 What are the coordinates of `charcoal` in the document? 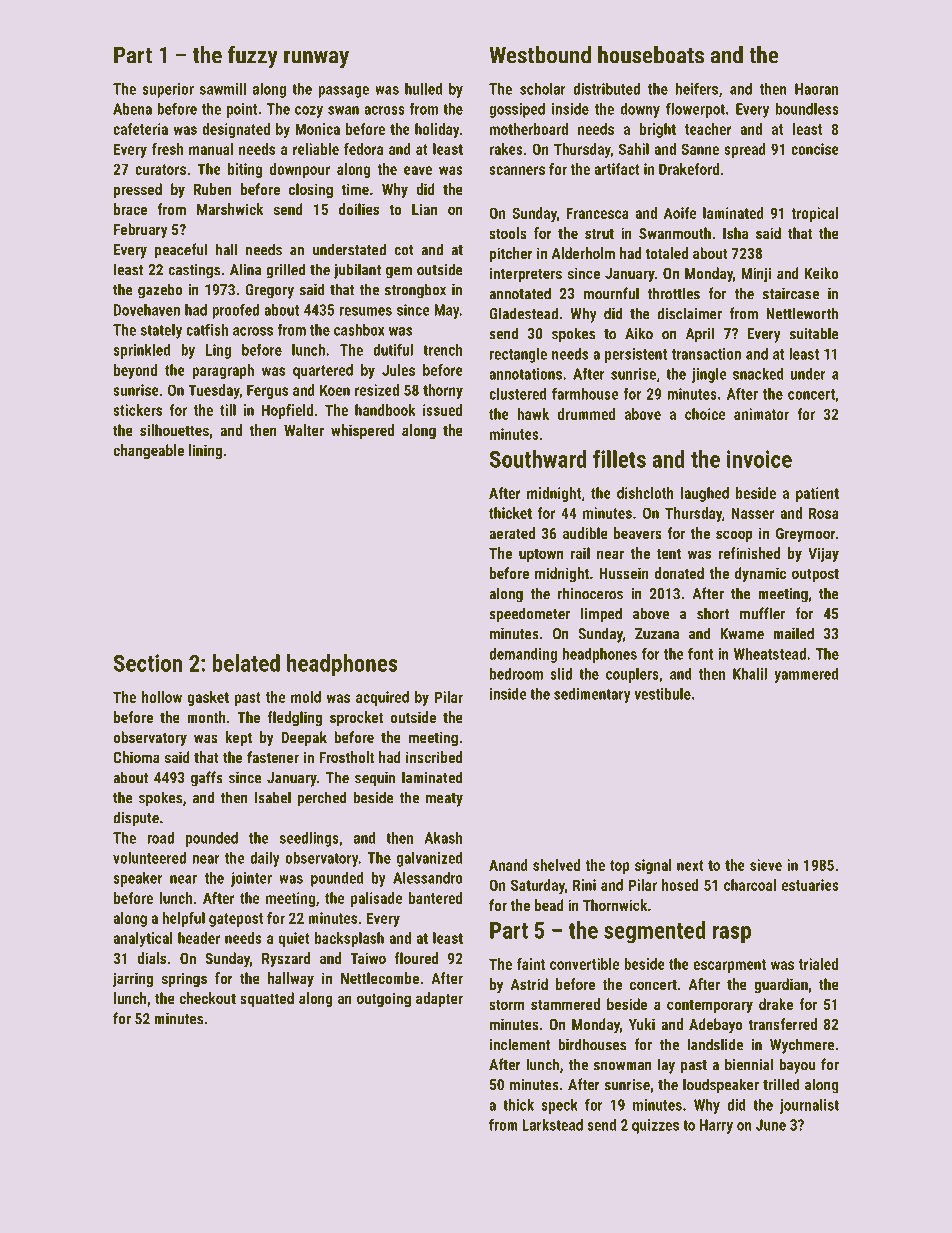 It's located at (750, 885).
